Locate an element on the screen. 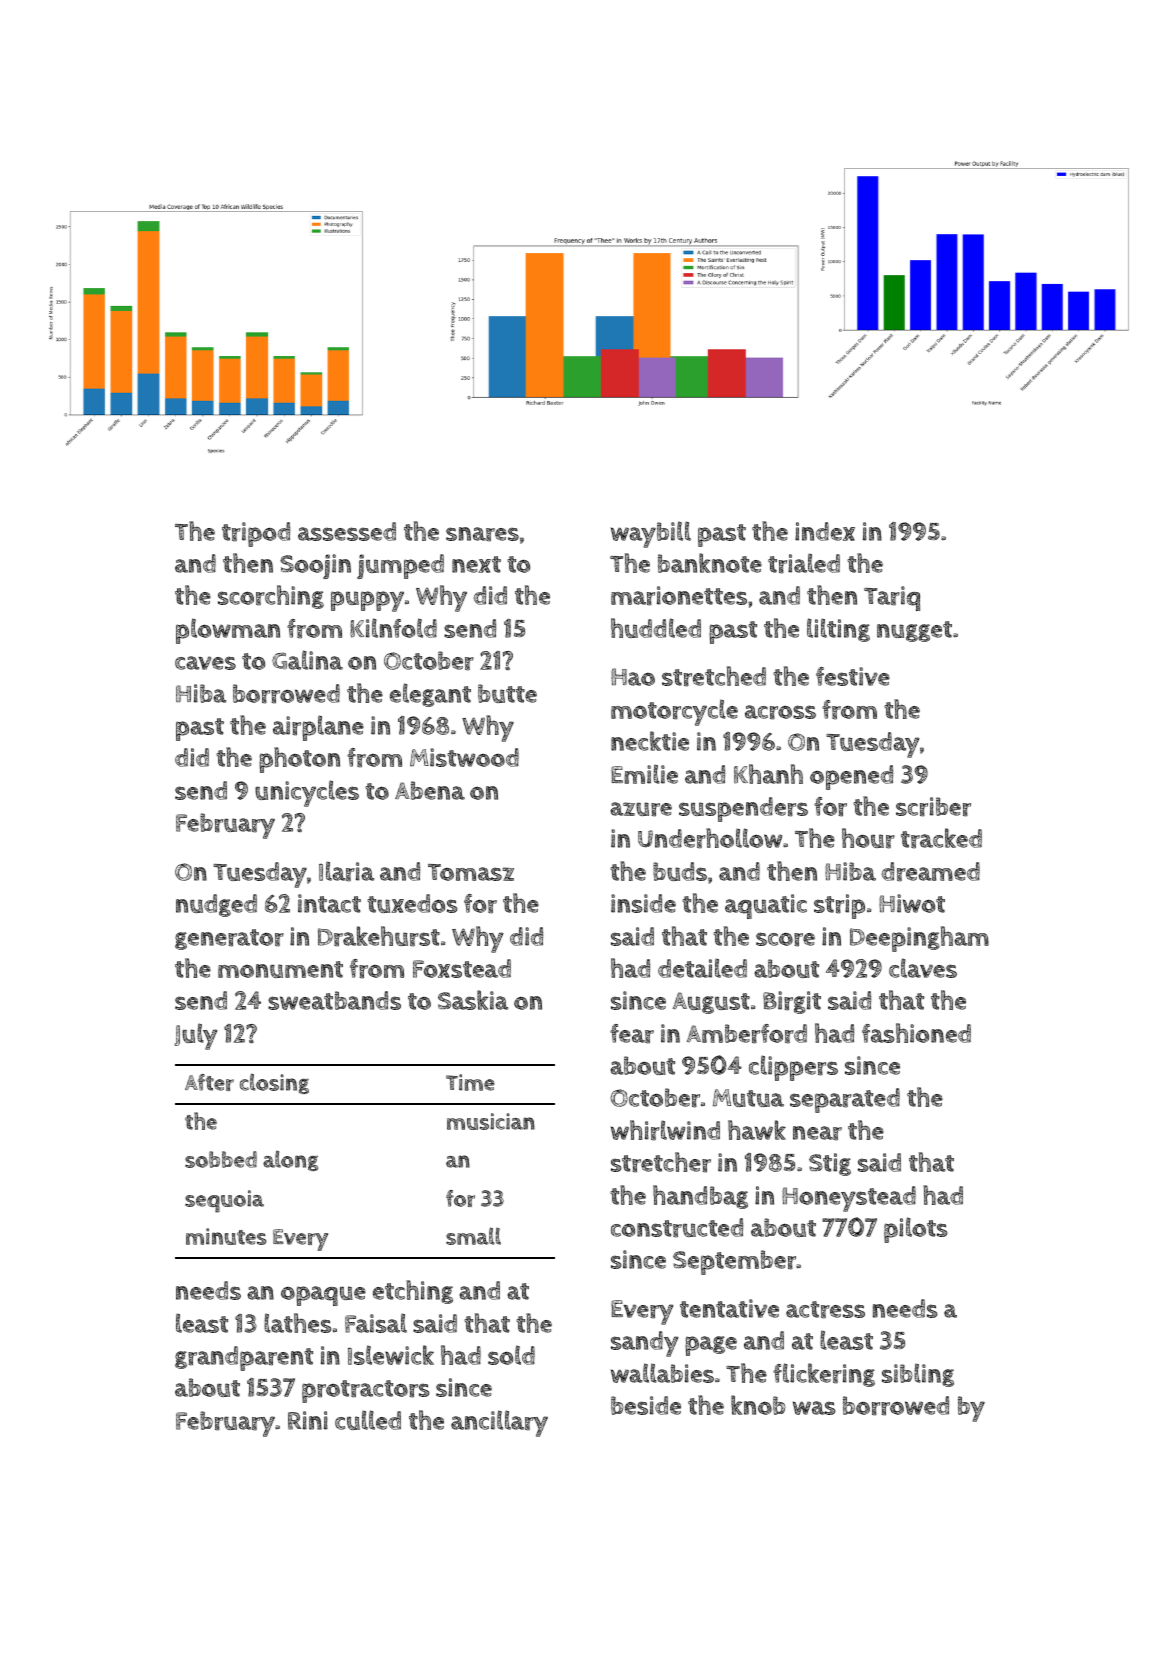 The image size is (1165, 1654). scorching is located at coordinates (271, 597).
